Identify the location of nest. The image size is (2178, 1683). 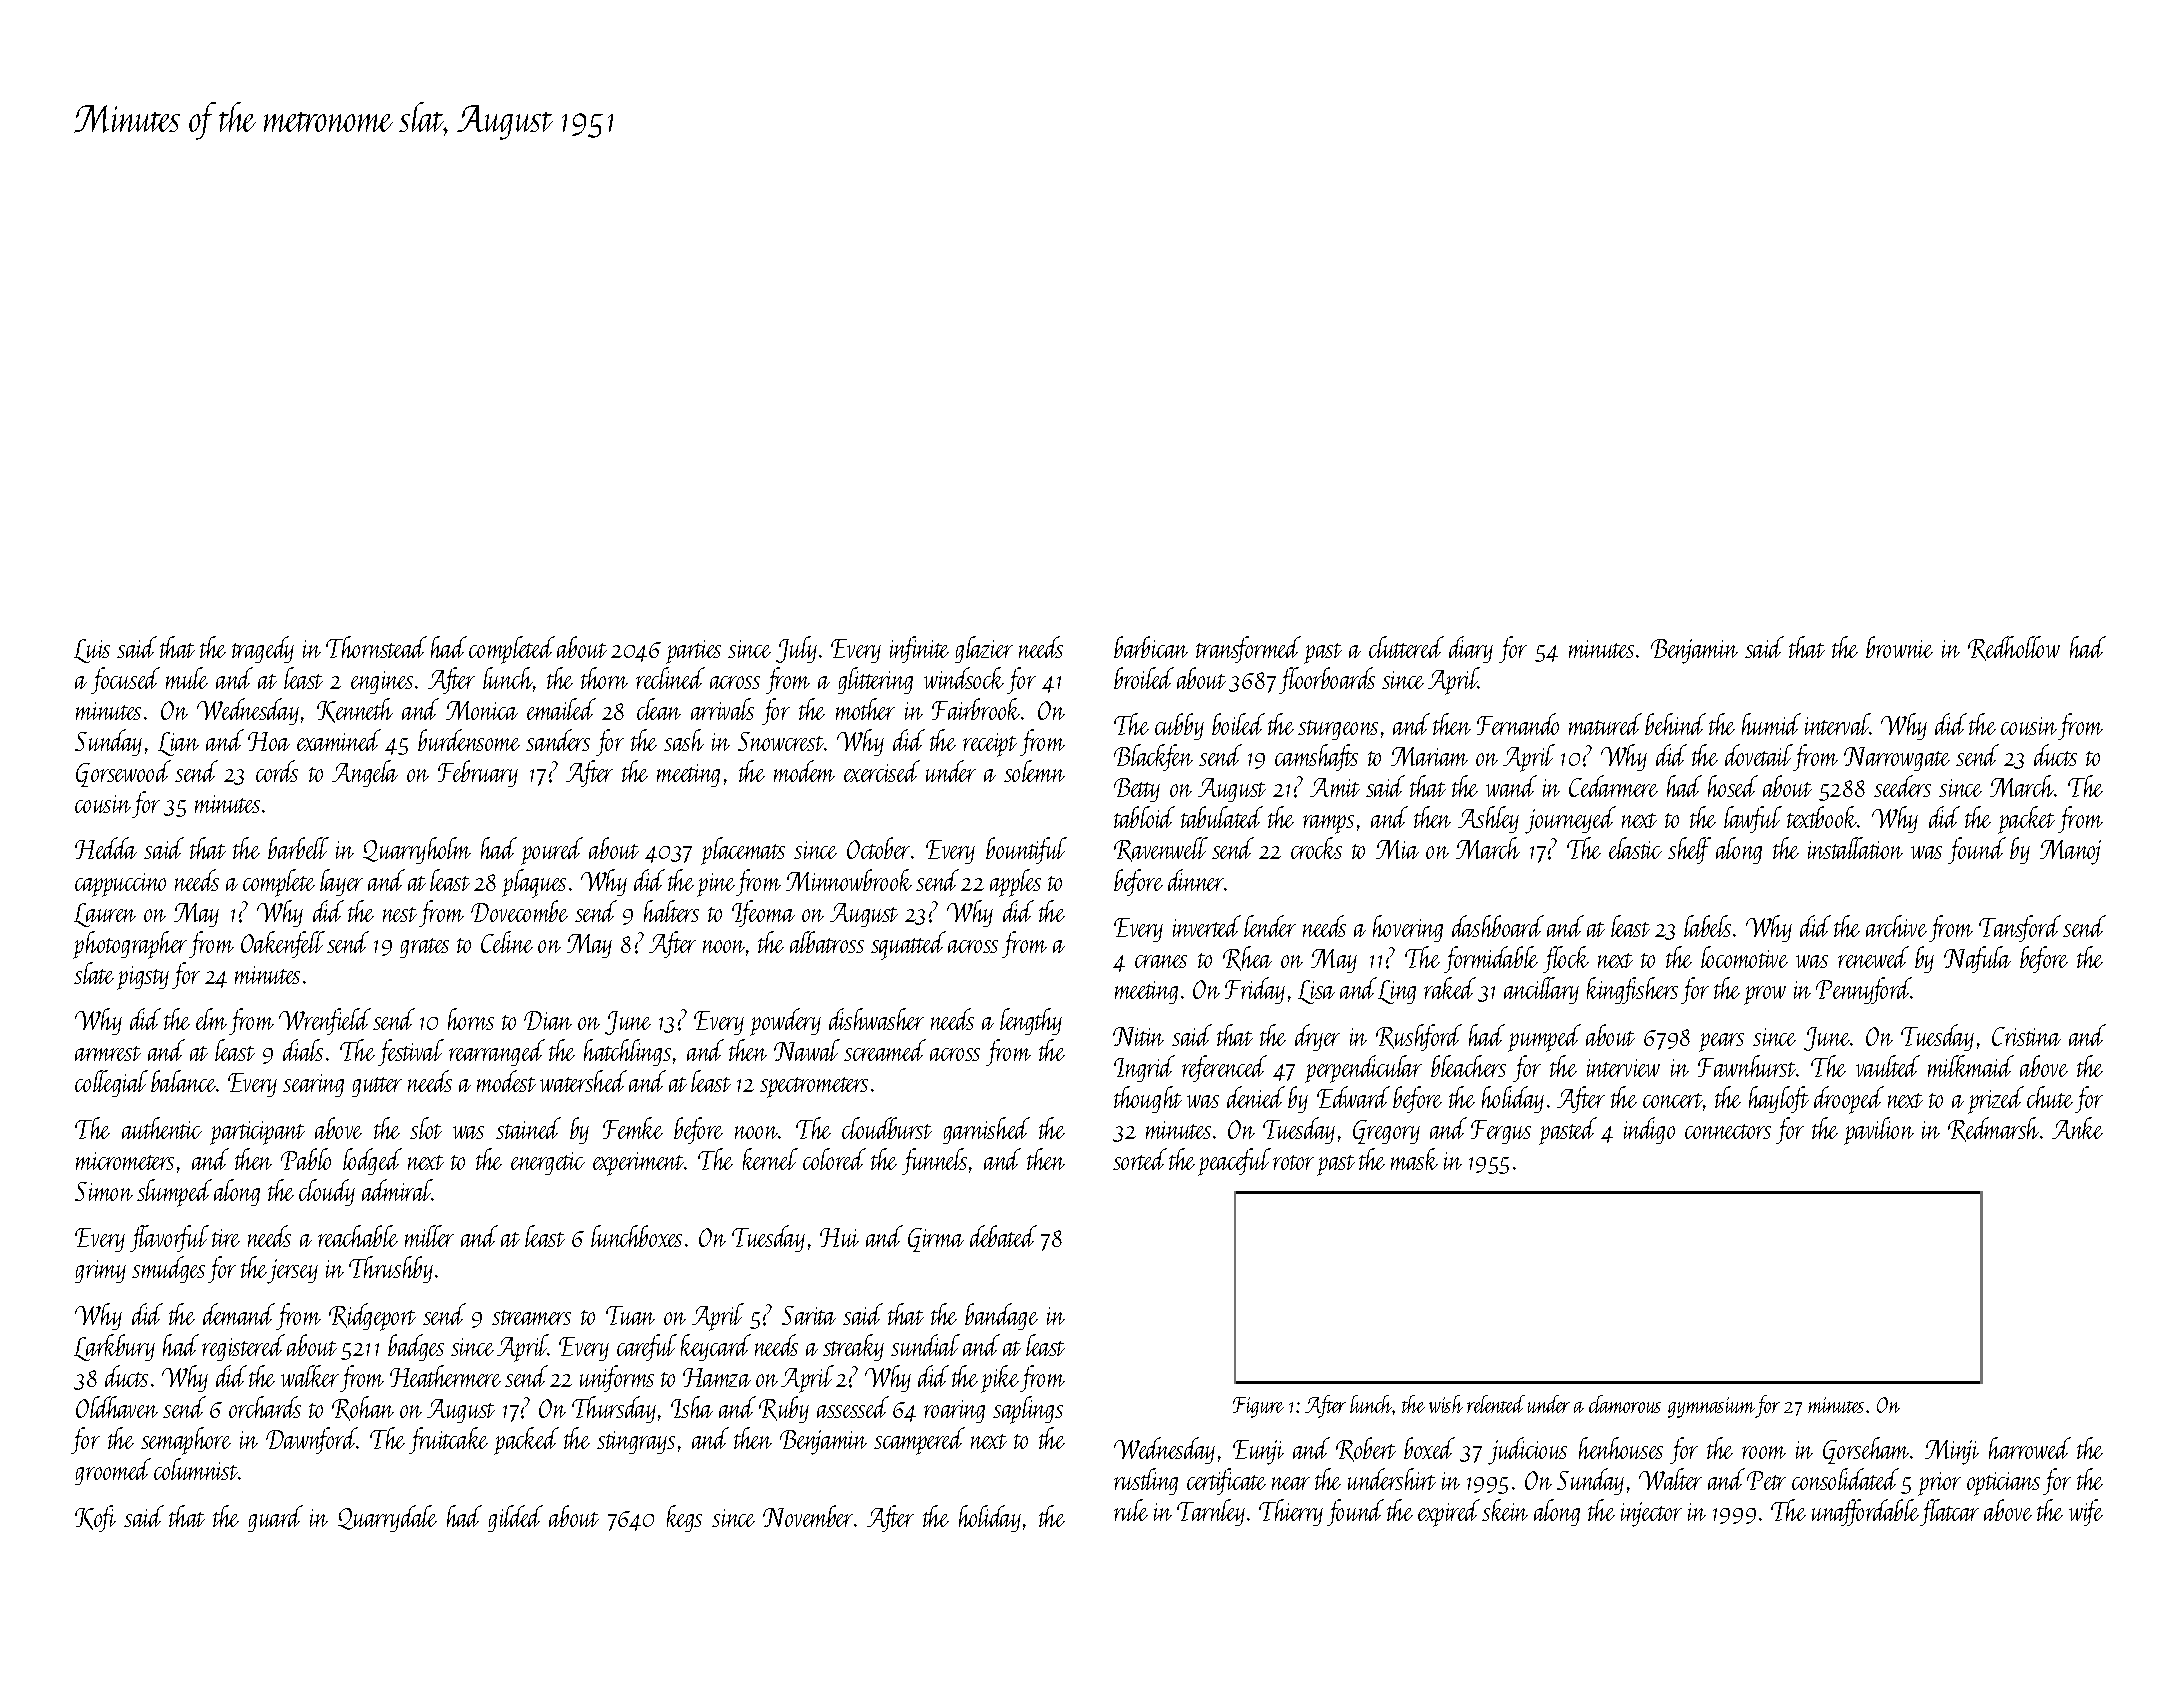
(400, 914).
